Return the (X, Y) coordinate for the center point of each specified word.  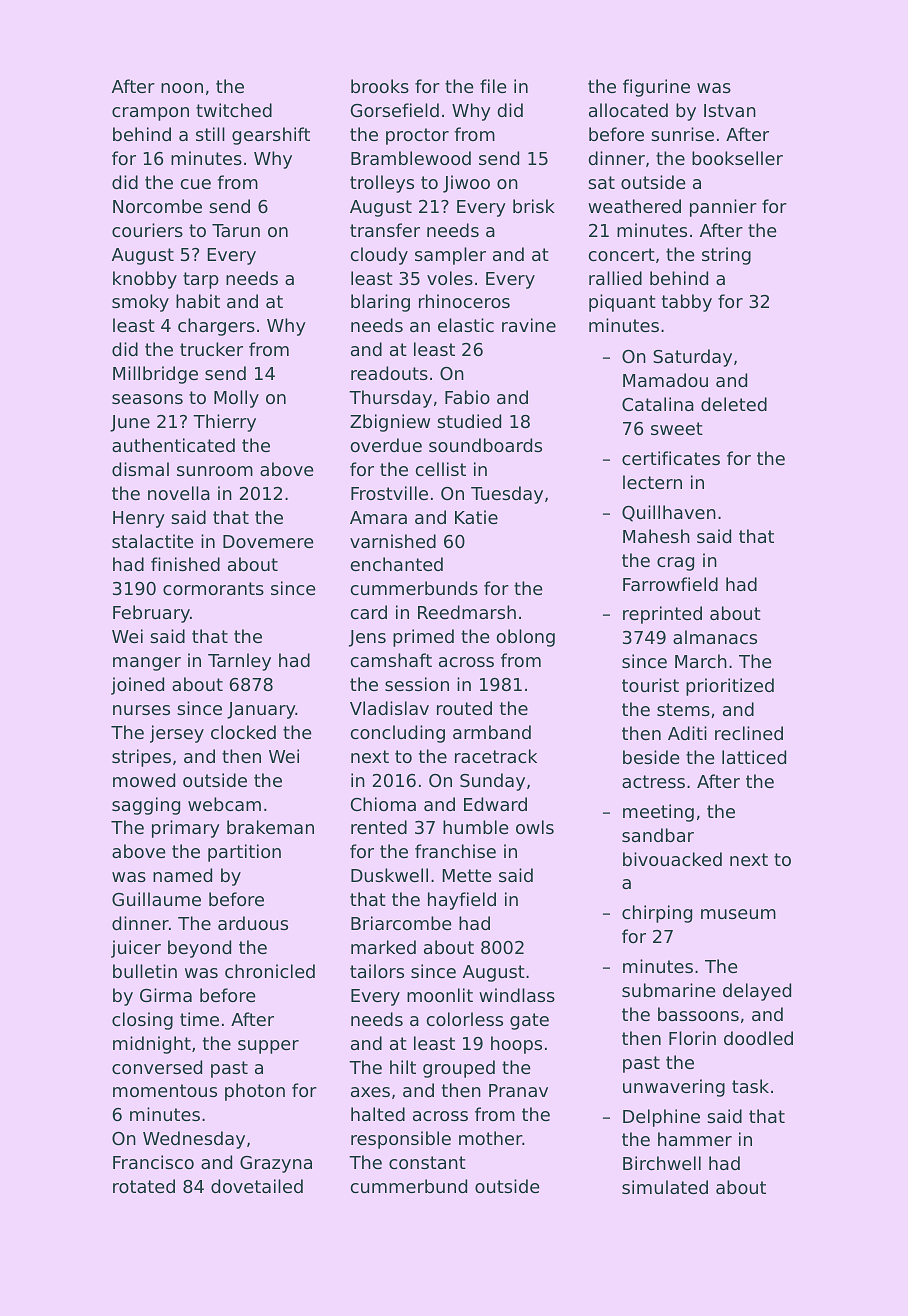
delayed (757, 992)
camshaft (391, 660)
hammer (695, 1139)
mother (490, 1138)
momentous (165, 1090)
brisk (534, 206)
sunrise (682, 134)
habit (198, 301)
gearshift (271, 136)
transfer (385, 230)
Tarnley (239, 662)
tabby (687, 303)
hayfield (462, 901)
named (182, 875)
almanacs (715, 637)
